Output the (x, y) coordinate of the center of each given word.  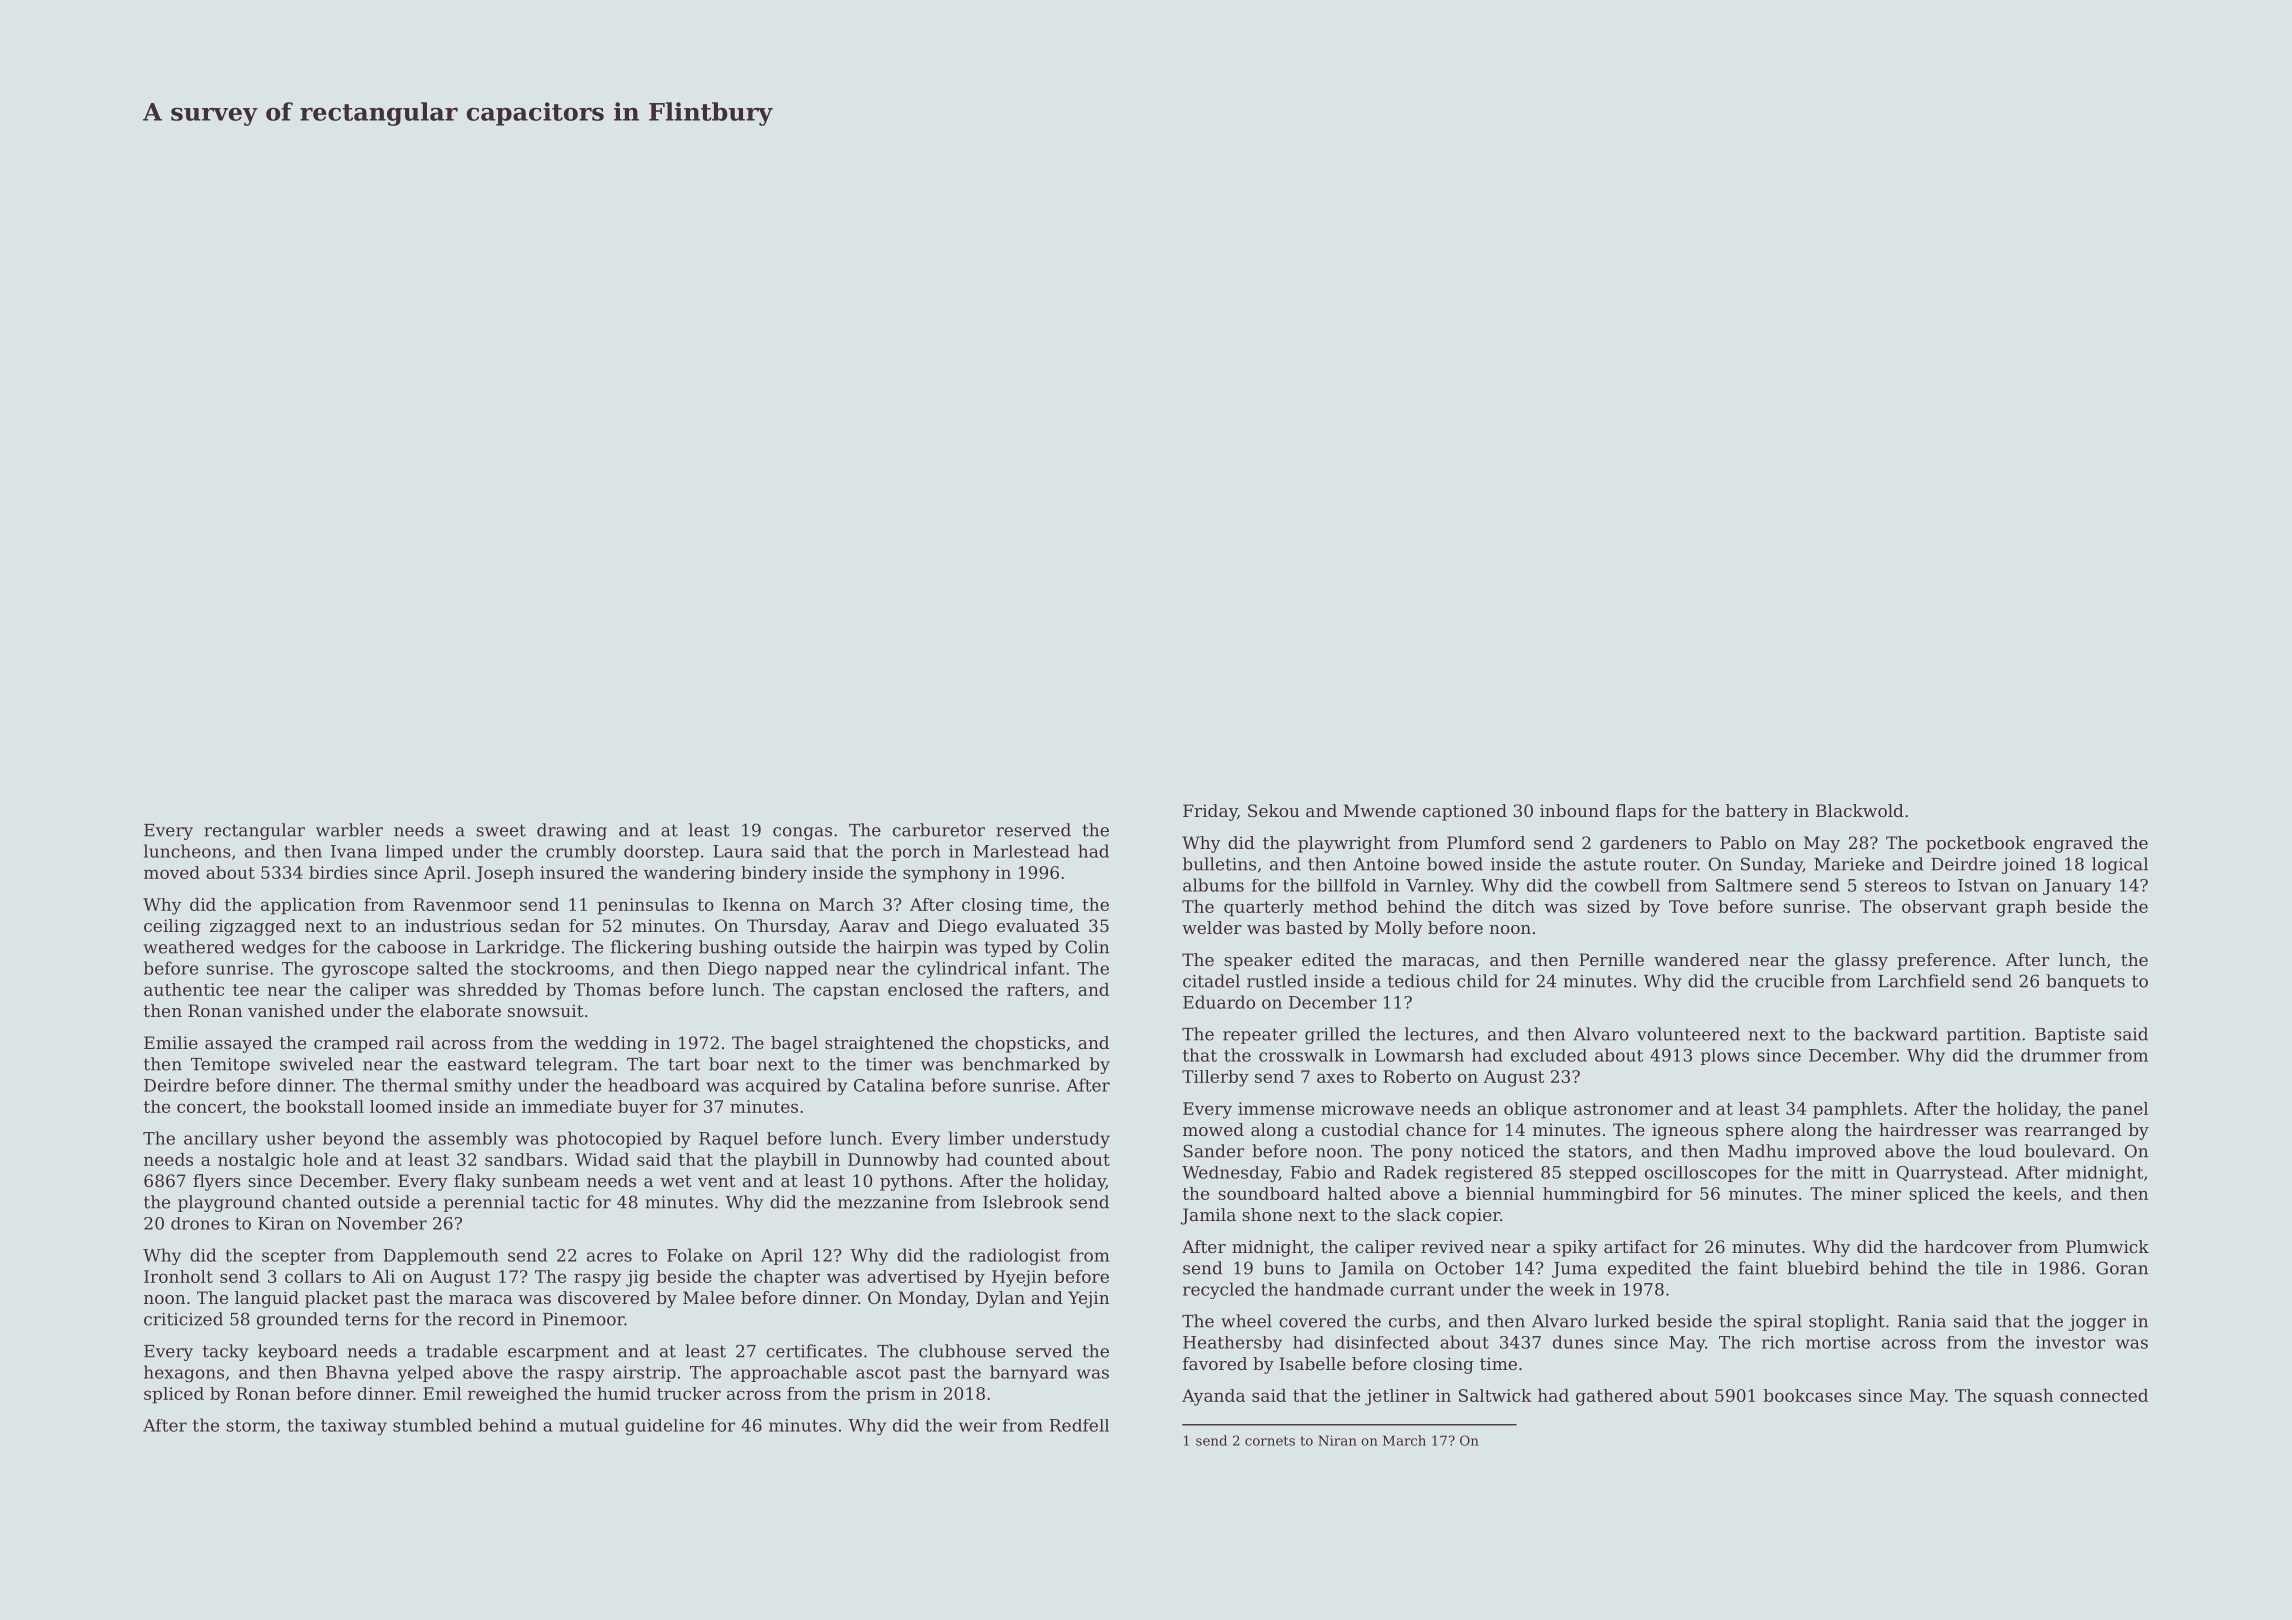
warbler (349, 830)
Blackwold (1860, 810)
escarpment (558, 1353)
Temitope (230, 1066)
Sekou (1274, 810)
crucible (1789, 981)
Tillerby (1215, 1078)
